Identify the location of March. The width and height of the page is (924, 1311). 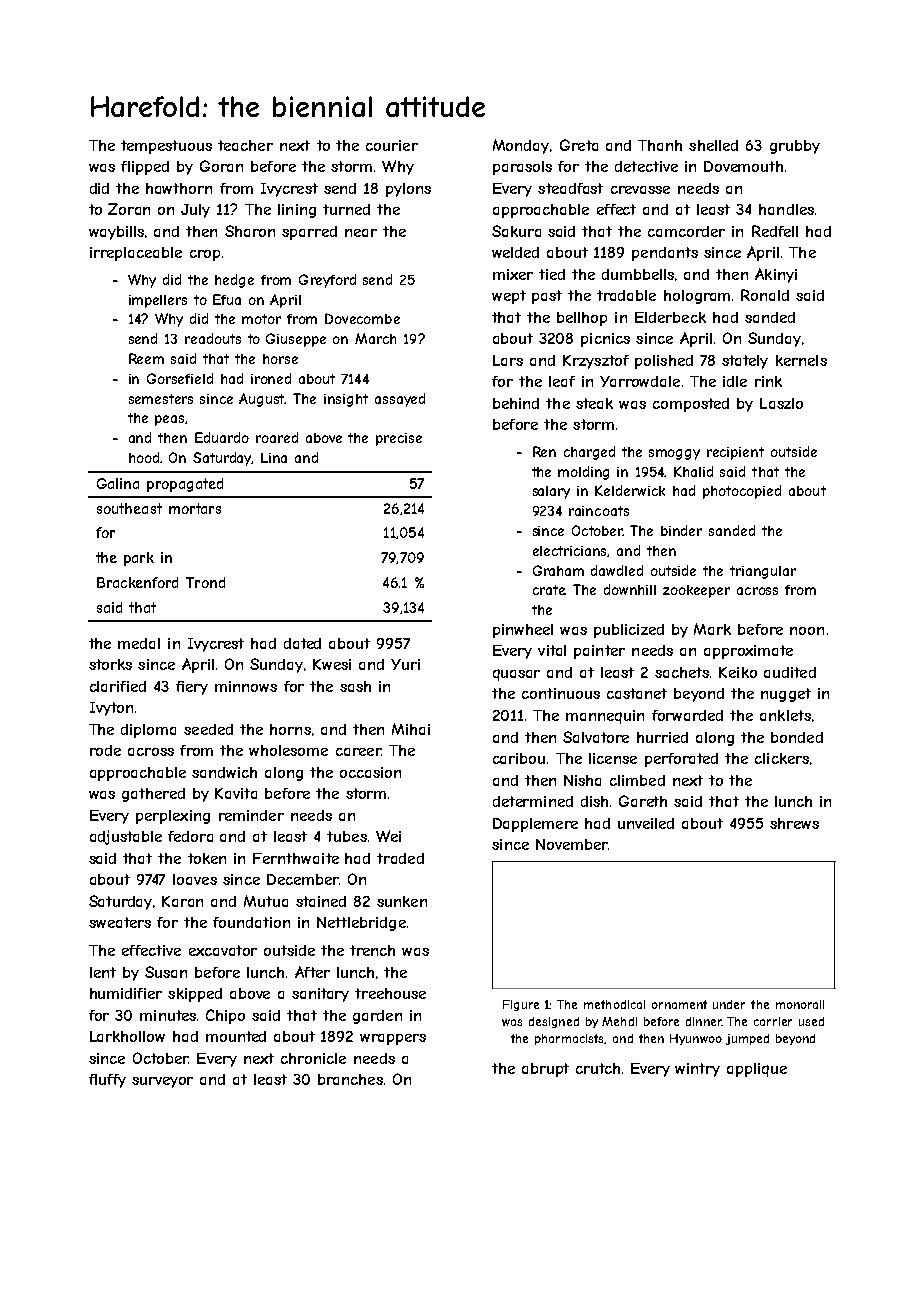
(375, 338).
